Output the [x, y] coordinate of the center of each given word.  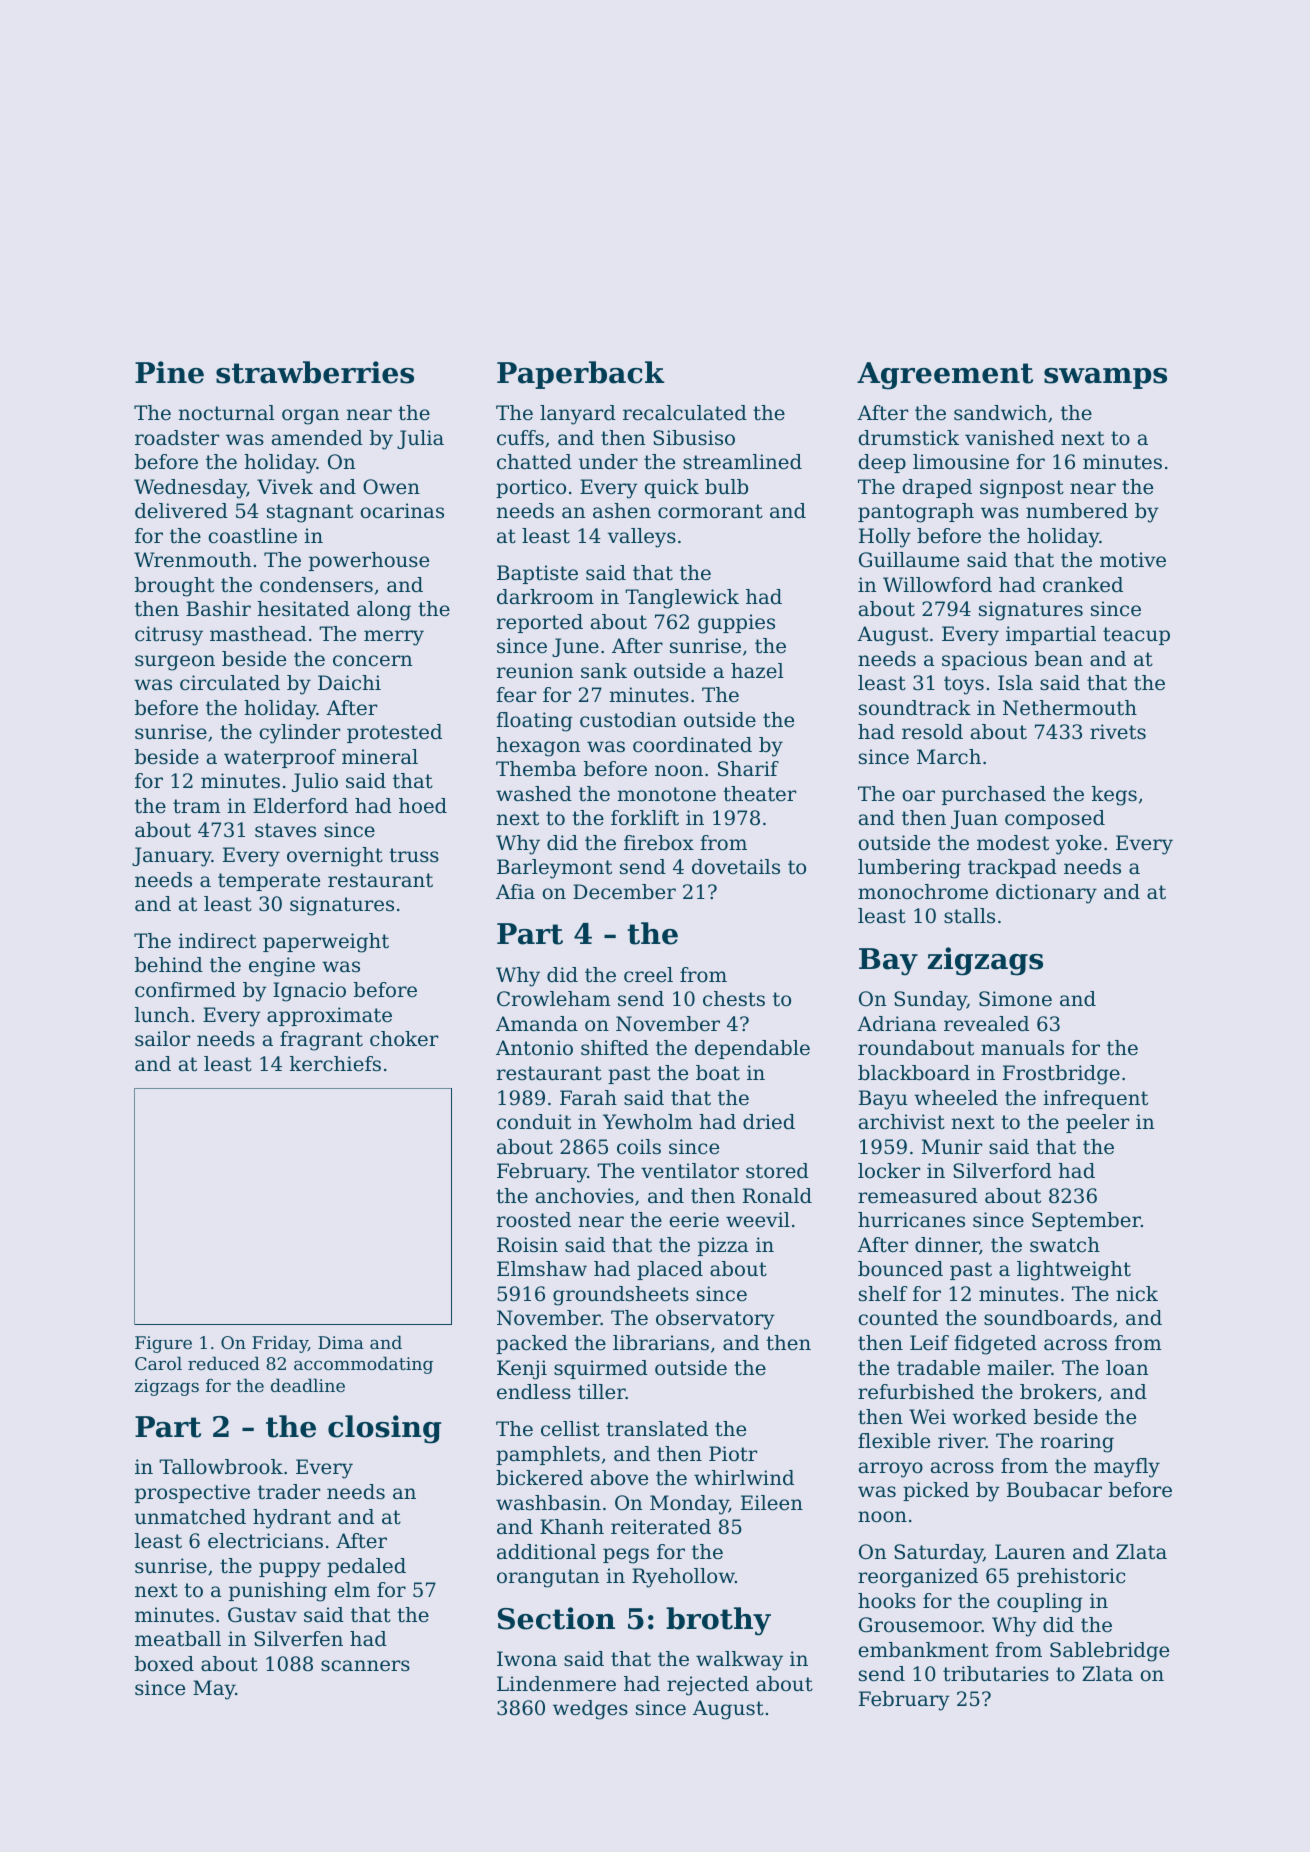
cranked [1083, 585]
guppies [736, 624]
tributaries [996, 1674]
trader [289, 1492]
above [619, 1478]
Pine [169, 372]
